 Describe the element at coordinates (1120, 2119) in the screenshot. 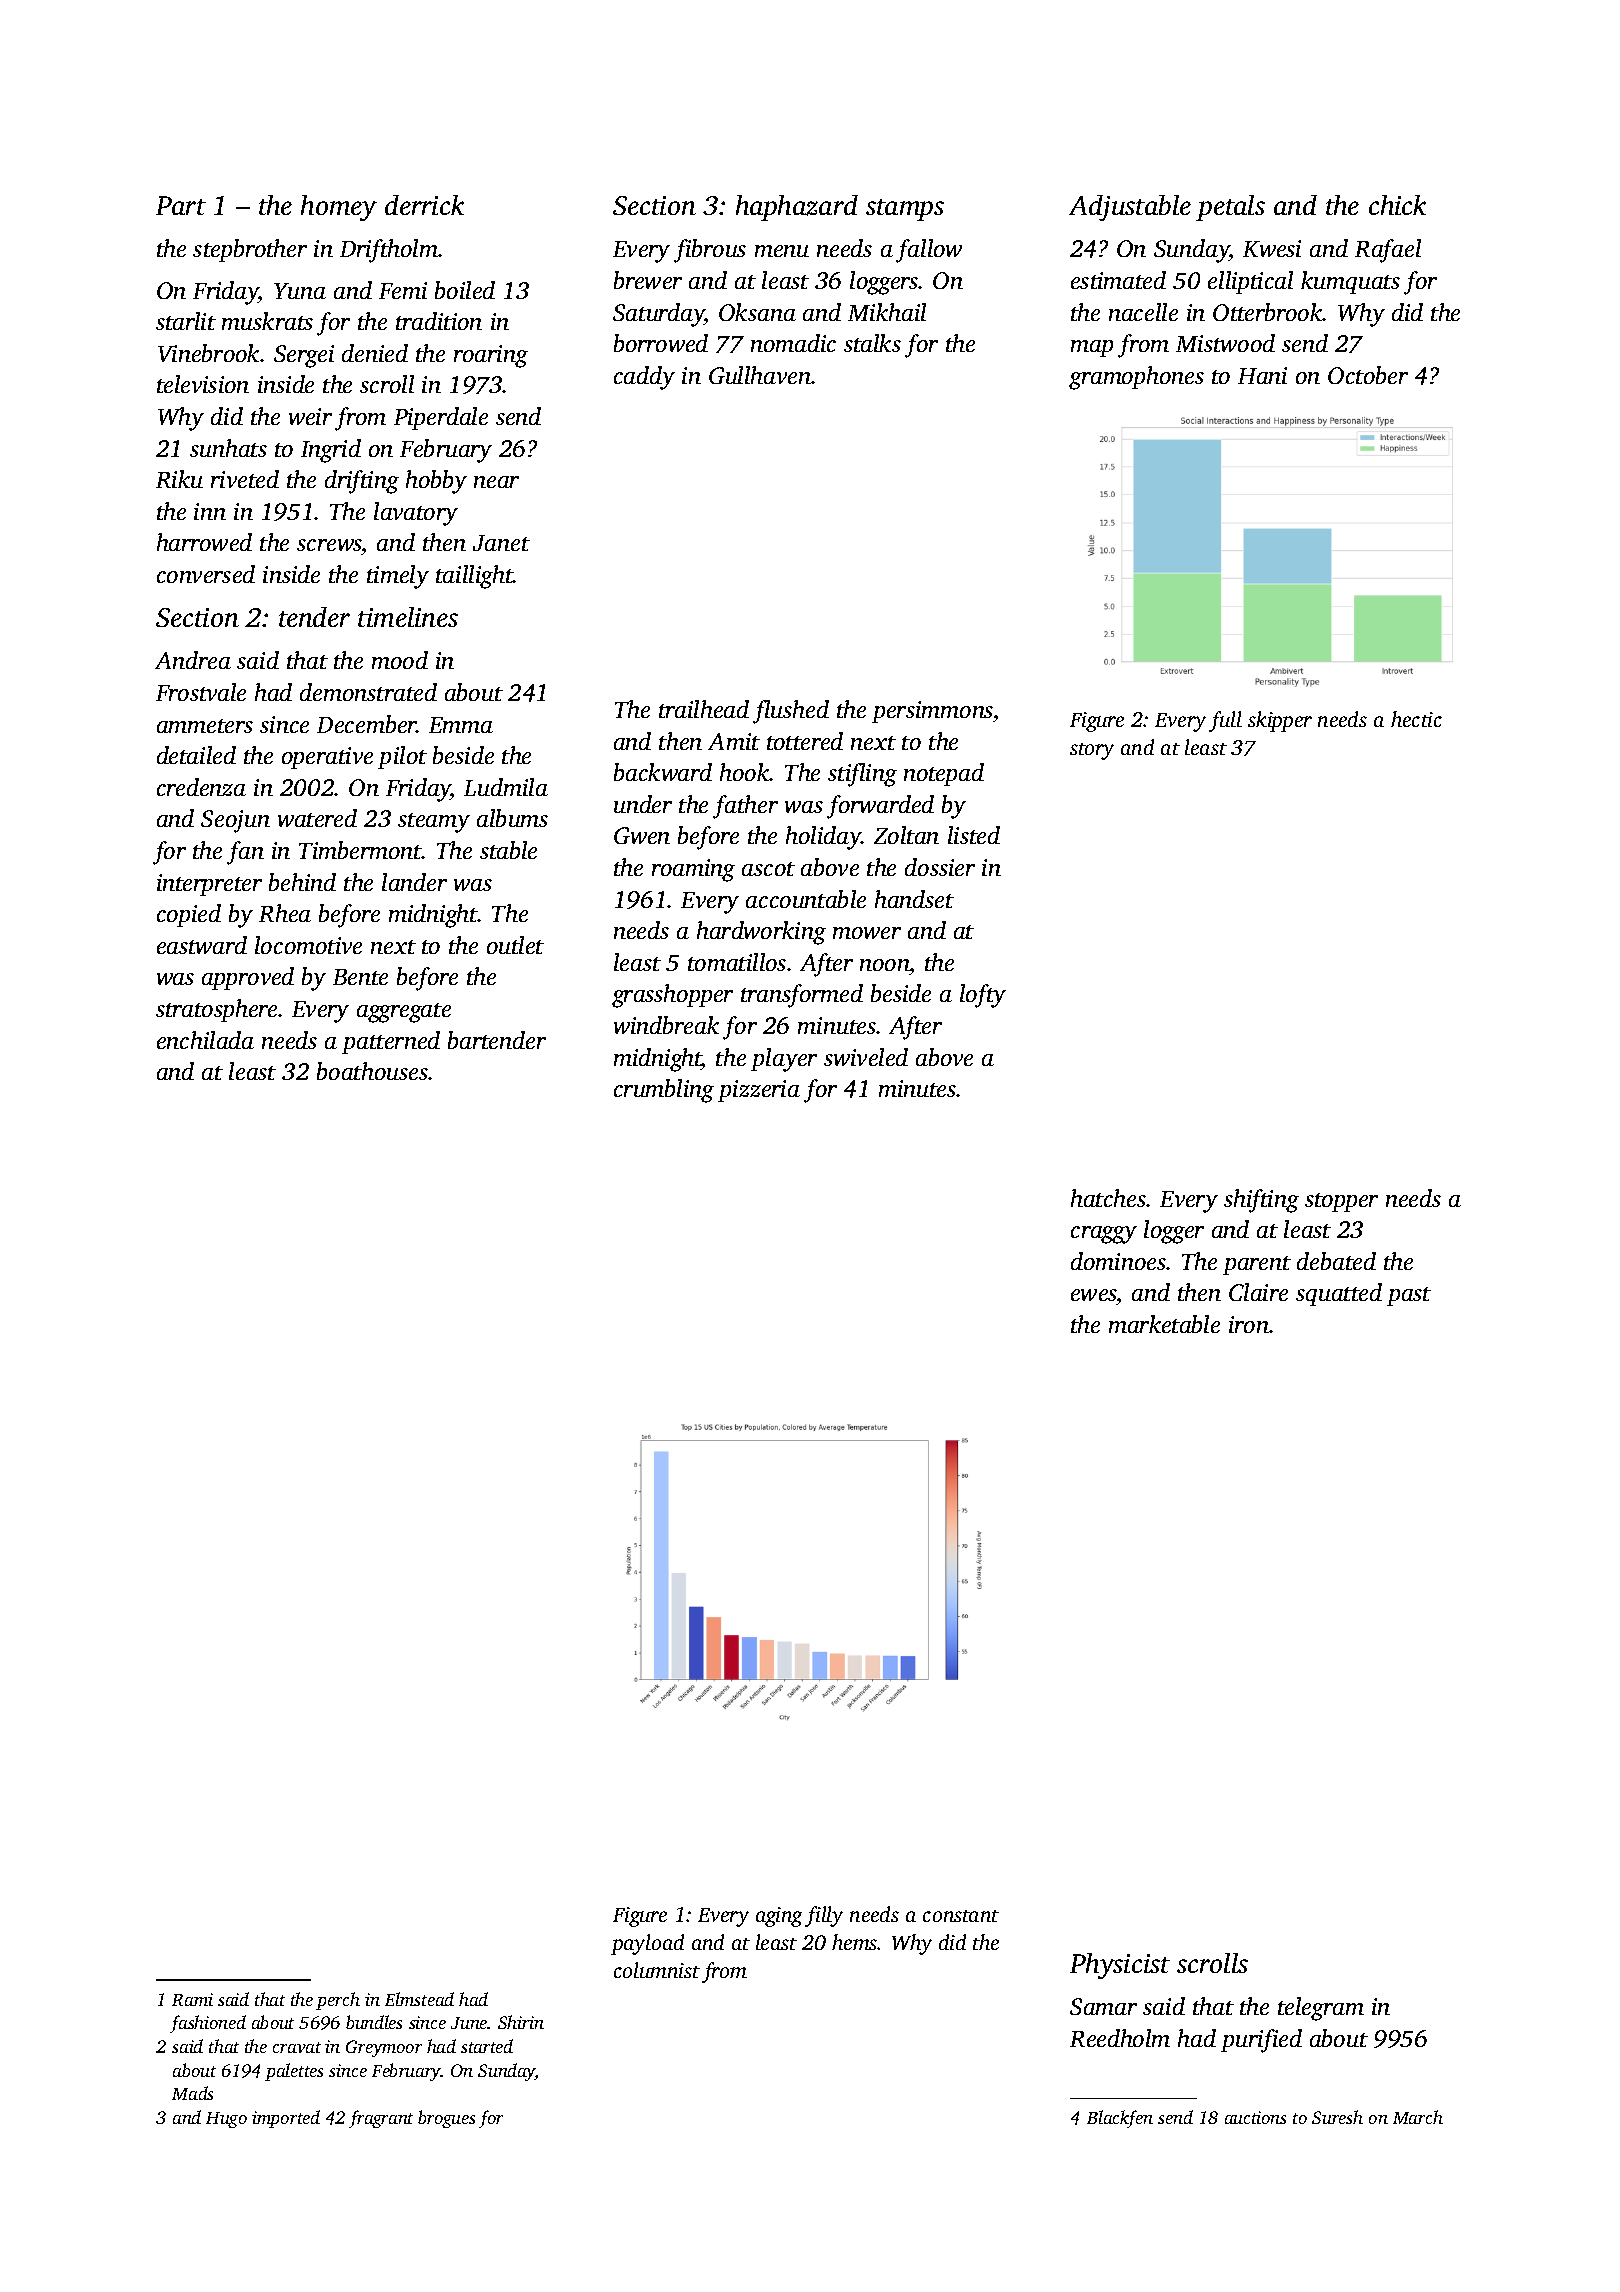

I see `Blackfen` at that location.
